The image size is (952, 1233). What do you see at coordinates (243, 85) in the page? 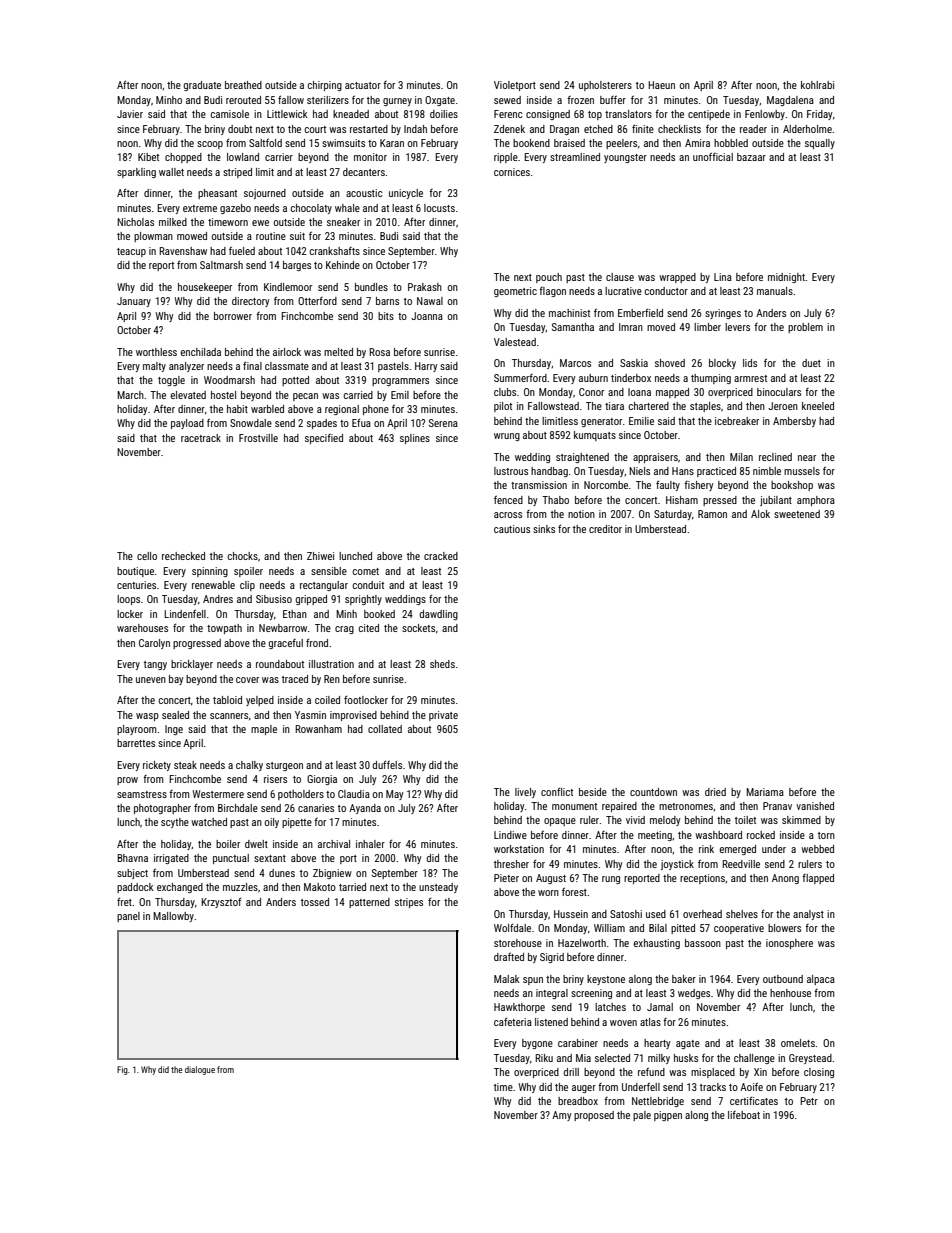
I see `breathed` at bounding box center [243, 85].
